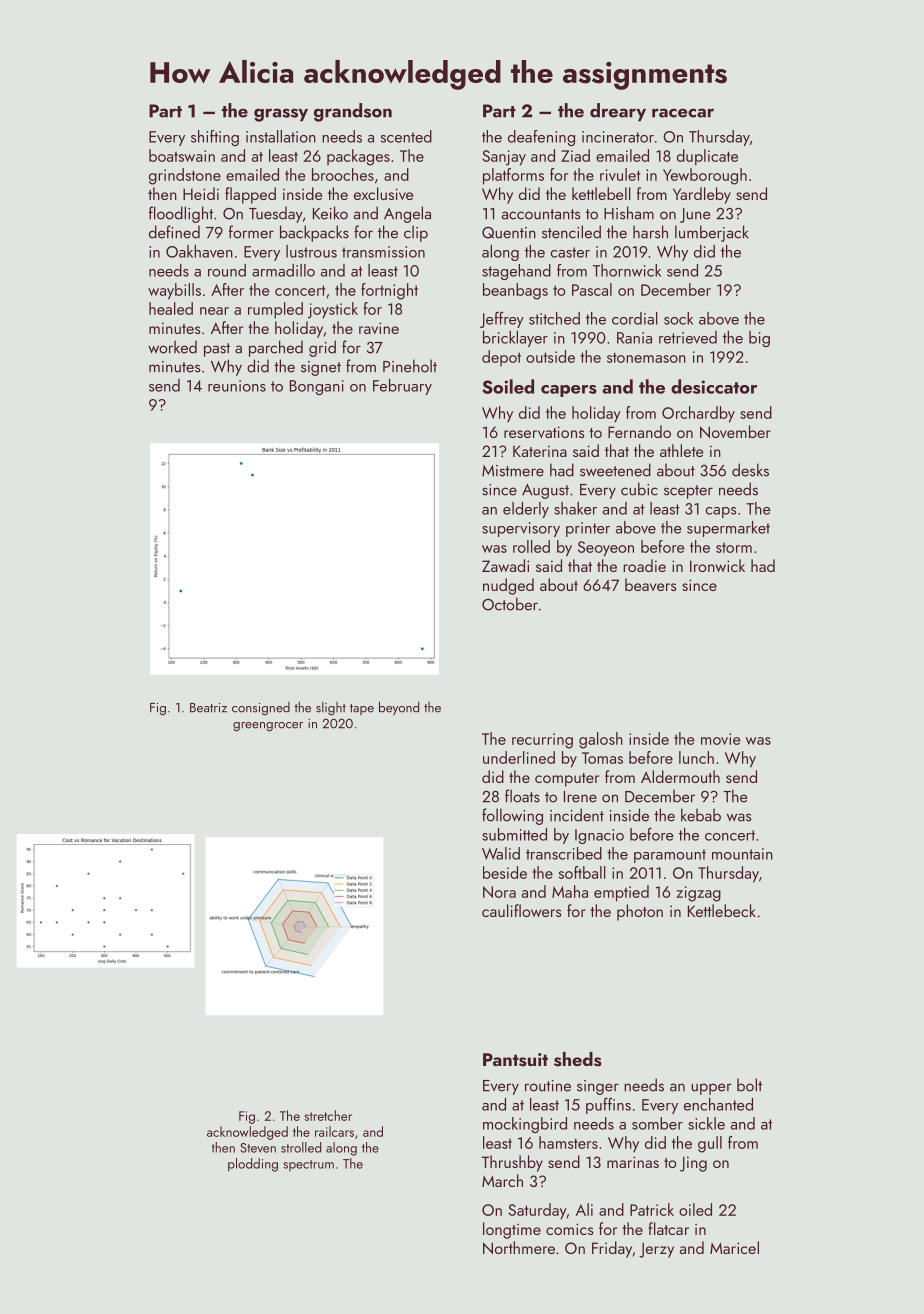 This screenshot has width=924, height=1314. Describe the element at coordinates (253, 1165) in the screenshot. I see `plodding` at that location.
